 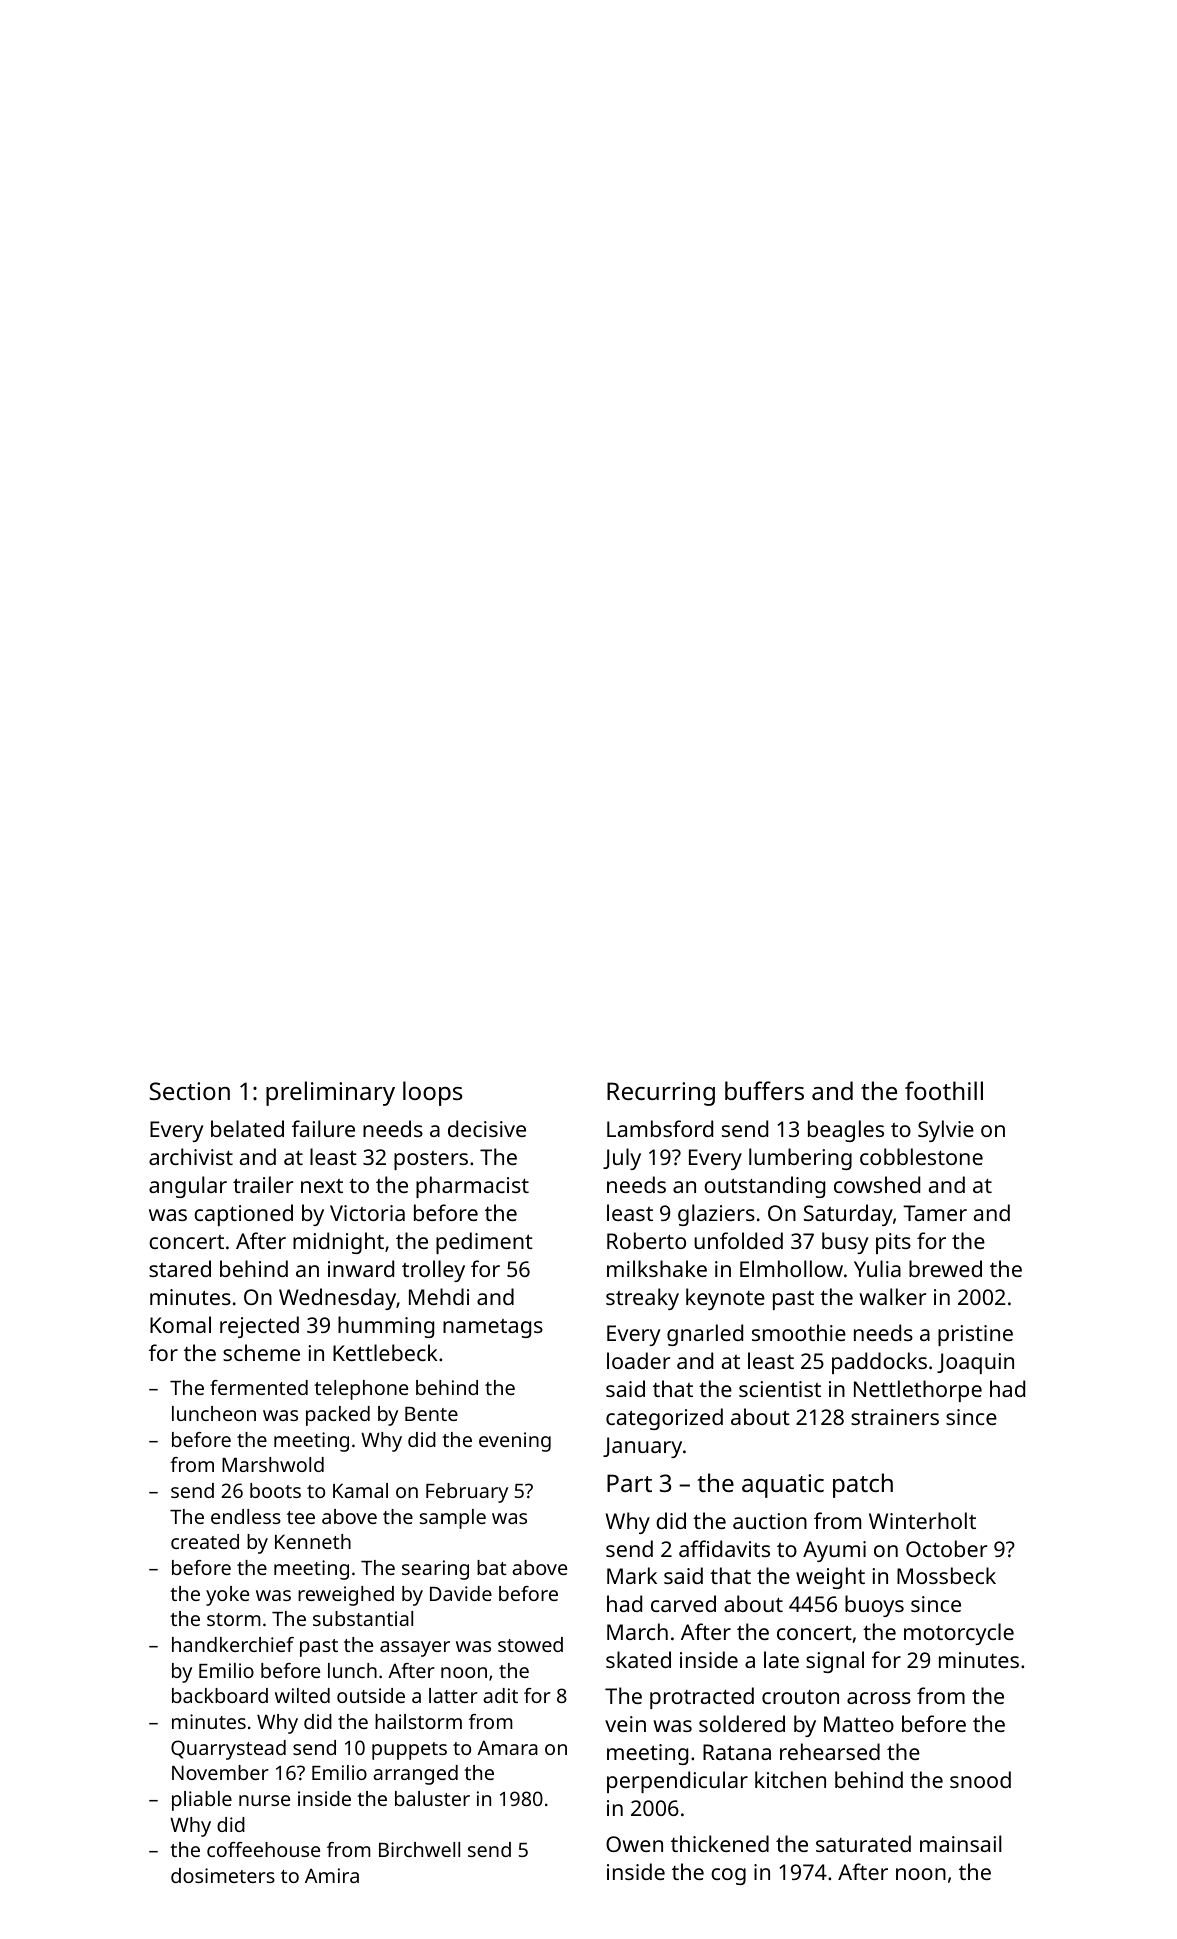 What do you see at coordinates (332, 1875) in the image?
I see `Amira` at bounding box center [332, 1875].
